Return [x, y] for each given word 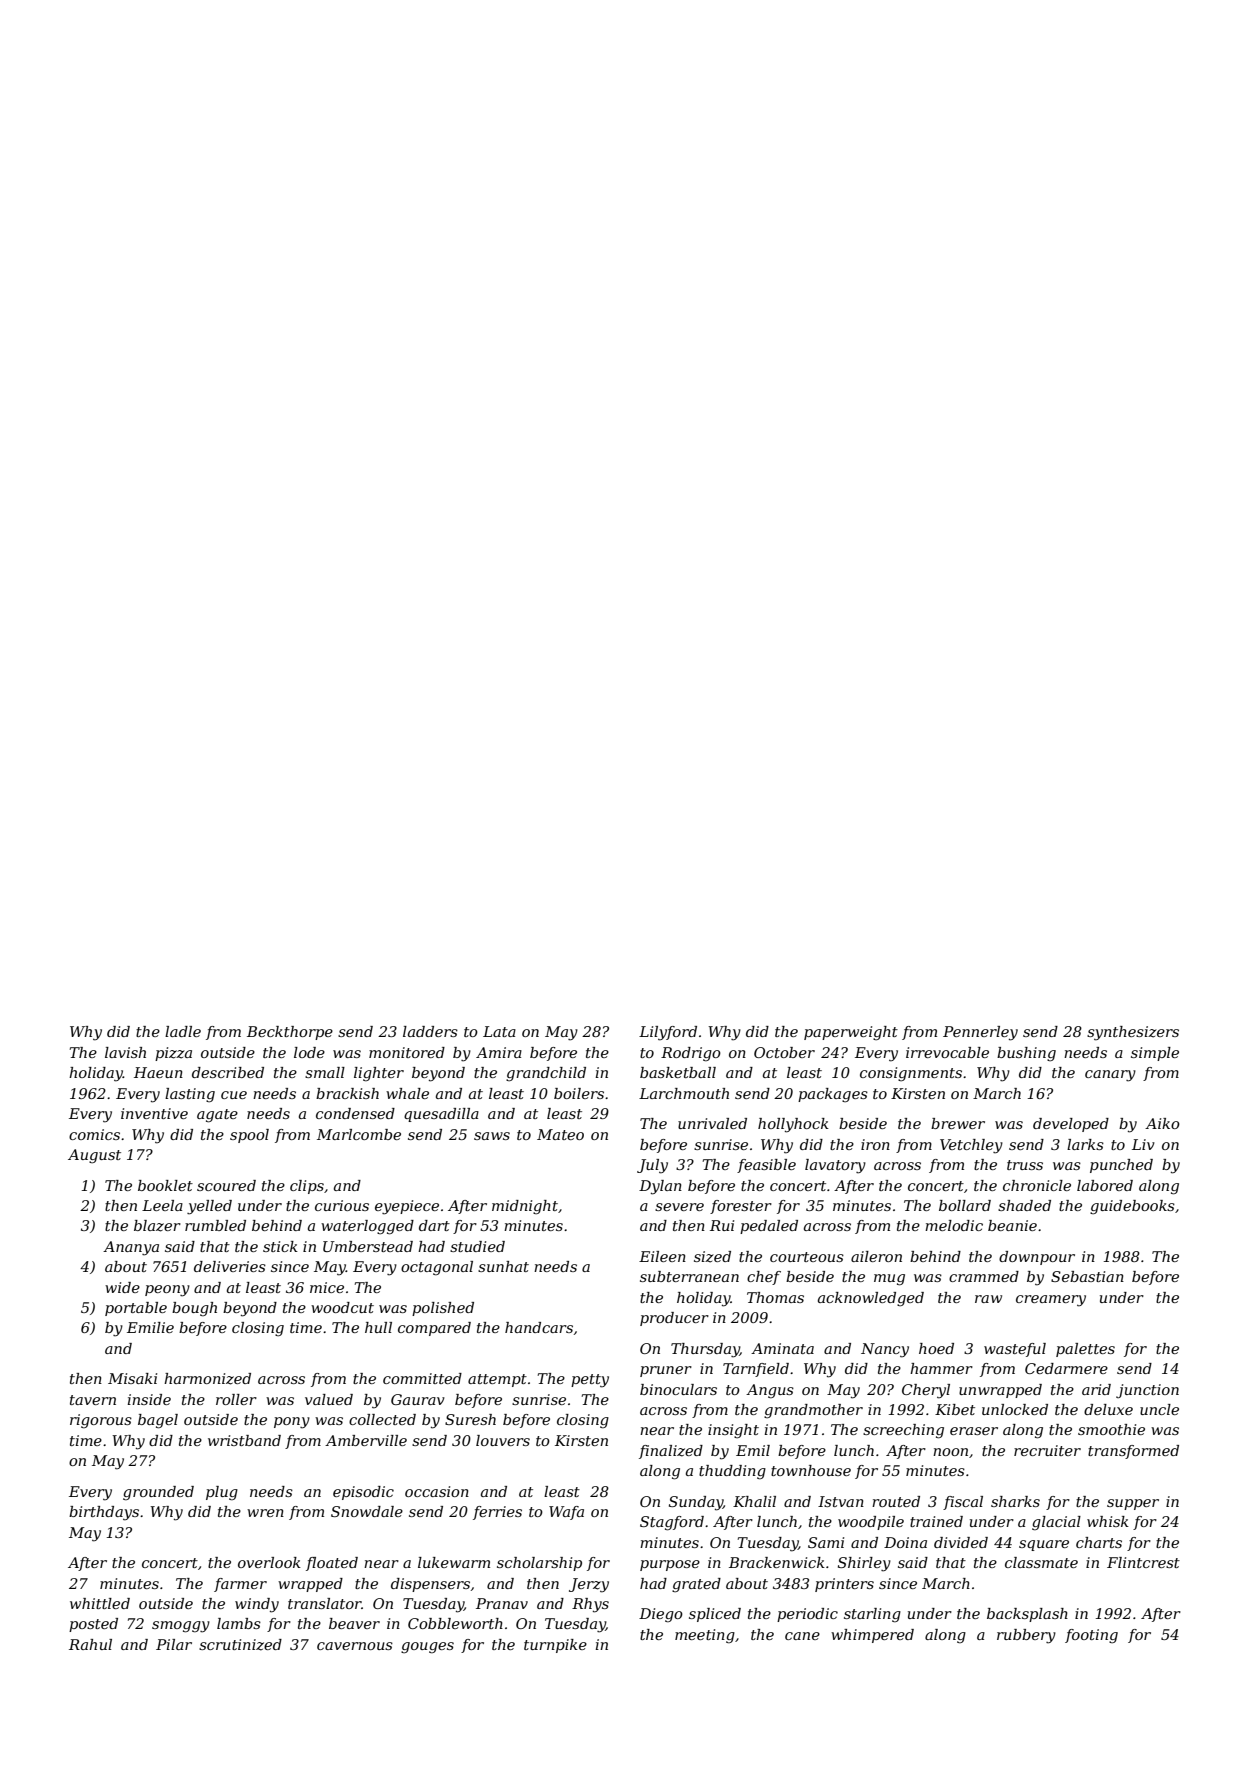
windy [257, 1605]
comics [94, 1134]
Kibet [955, 1409]
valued [329, 1399]
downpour [1037, 1258]
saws [492, 1136]
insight [733, 1431]
